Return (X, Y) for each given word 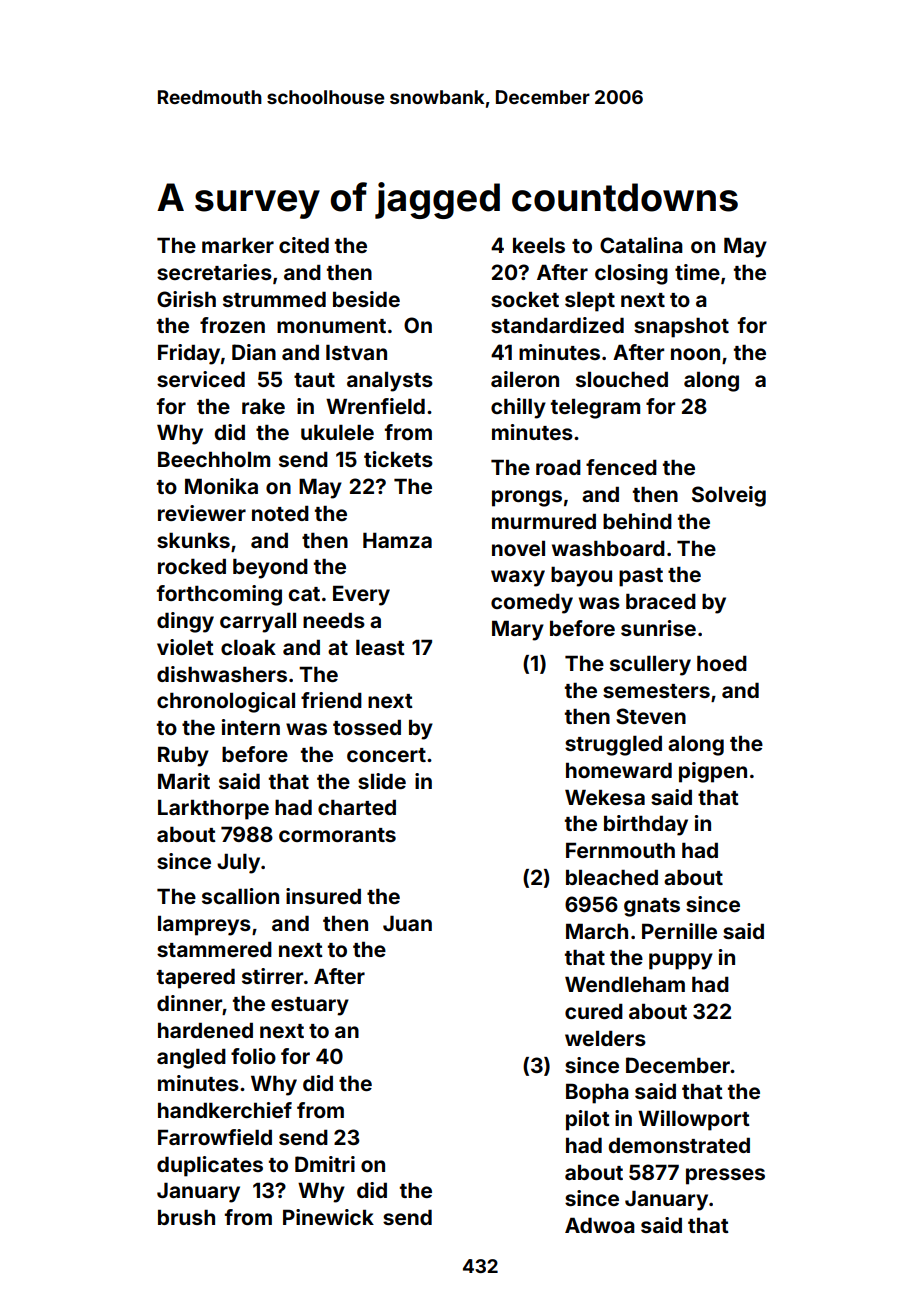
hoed (722, 663)
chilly (518, 408)
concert (386, 755)
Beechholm (214, 459)
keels (539, 245)
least (380, 647)
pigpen (713, 772)
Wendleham (625, 984)
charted (357, 807)
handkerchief (225, 1110)
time (697, 272)
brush (186, 1217)
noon (695, 354)
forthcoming (219, 595)
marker (238, 245)
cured (594, 1011)
